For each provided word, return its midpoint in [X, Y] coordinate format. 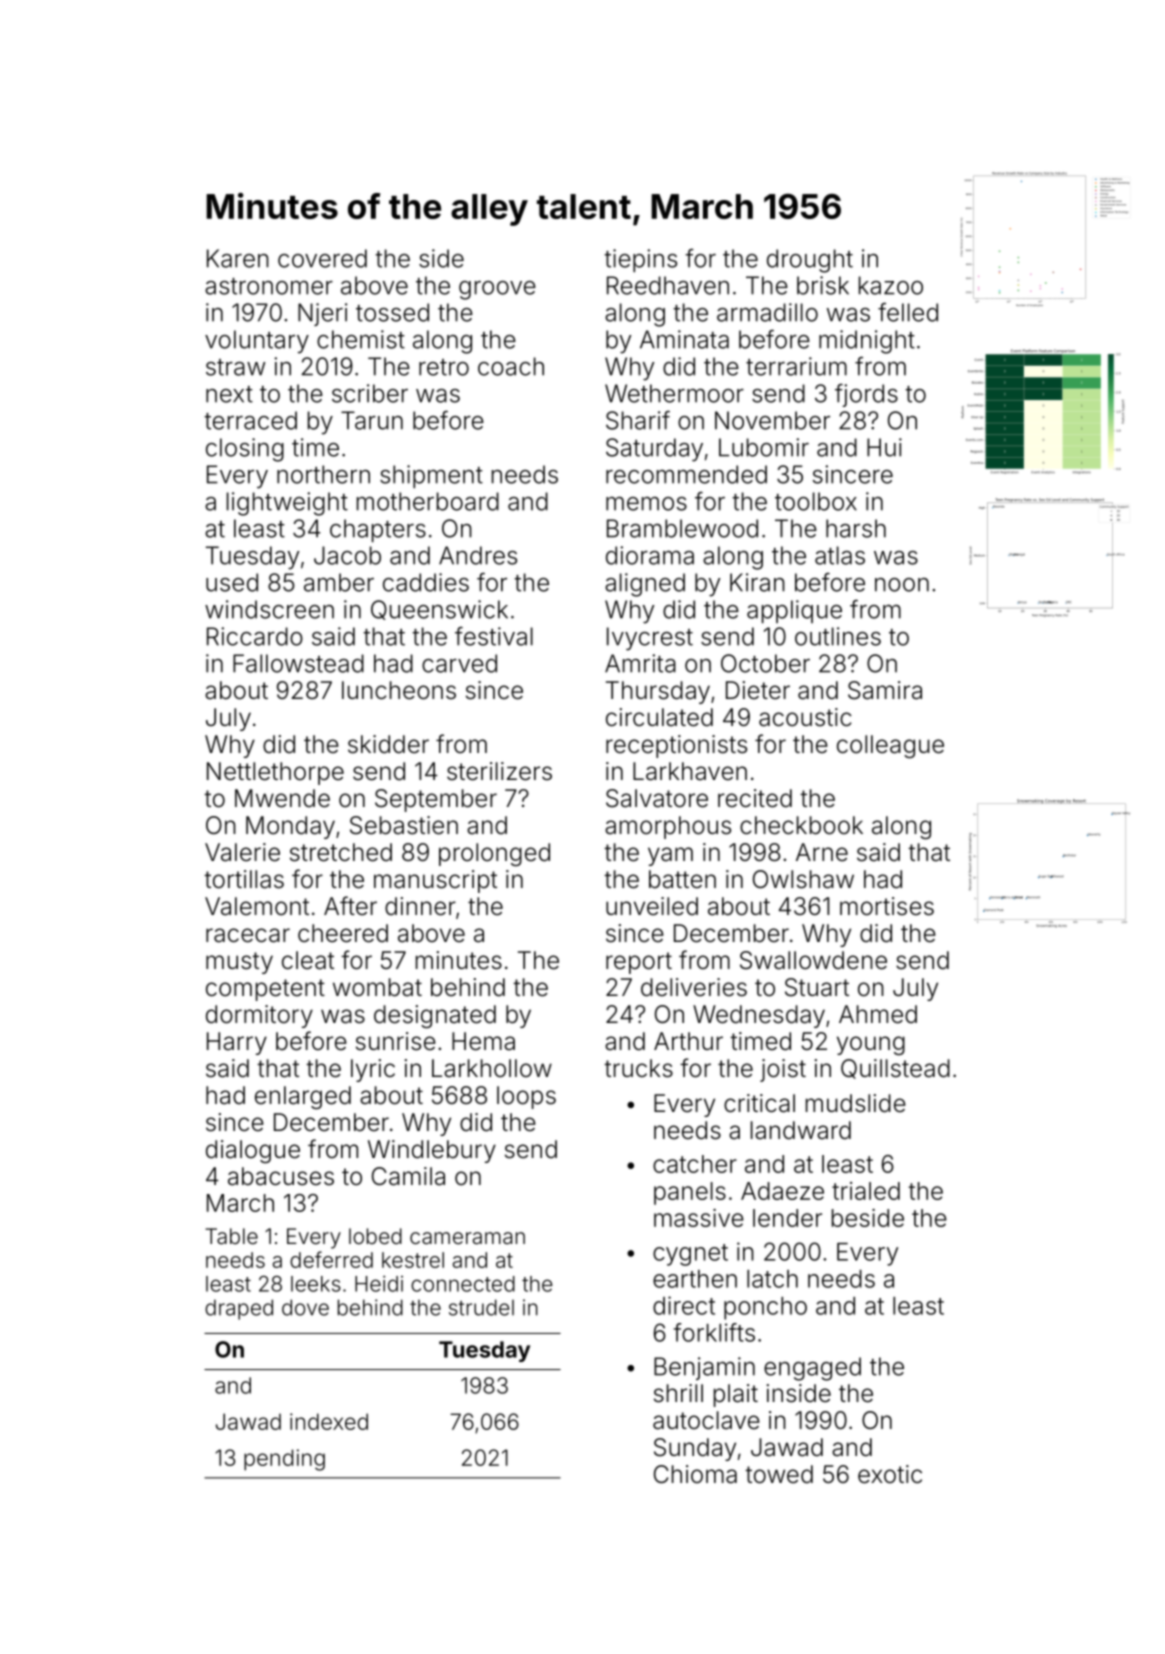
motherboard [428, 501]
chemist [361, 339]
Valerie [242, 852]
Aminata [684, 339]
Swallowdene [813, 960]
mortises [887, 906]
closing [245, 450]
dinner [420, 906]
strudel [481, 1307]
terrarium [796, 366]
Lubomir [764, 447]
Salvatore [657, 798]
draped [239, 1309]
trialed [866, 1191]
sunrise [396, 1041]
